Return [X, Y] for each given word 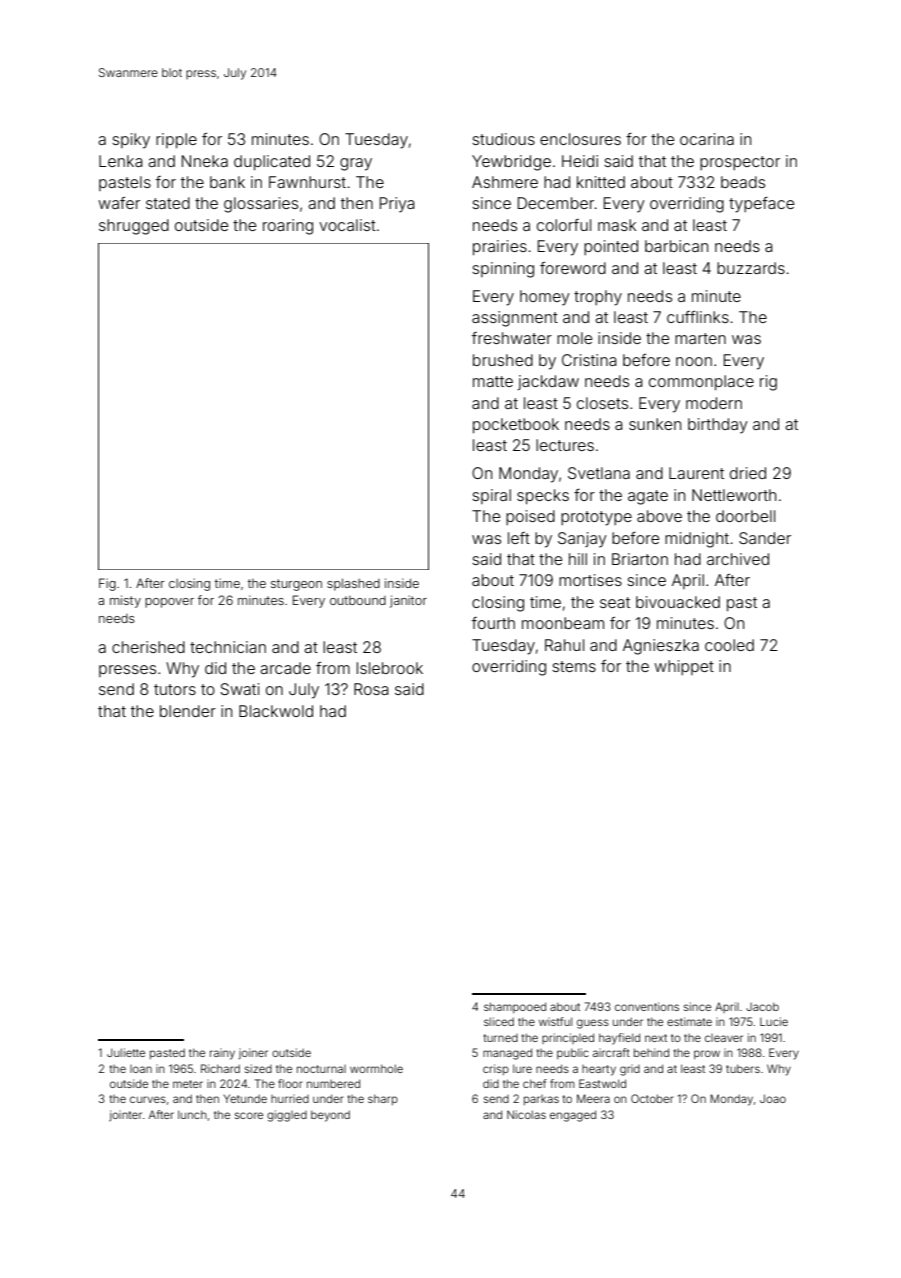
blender [188, 711]
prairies [500, 247]
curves [148, 1099]
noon [694, 361]
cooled [729, 645]
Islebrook [390, 668]
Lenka [121, 161]
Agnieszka [661, 647]
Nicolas [526, 1114]
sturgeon [296, 585]
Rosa [371, 689]
